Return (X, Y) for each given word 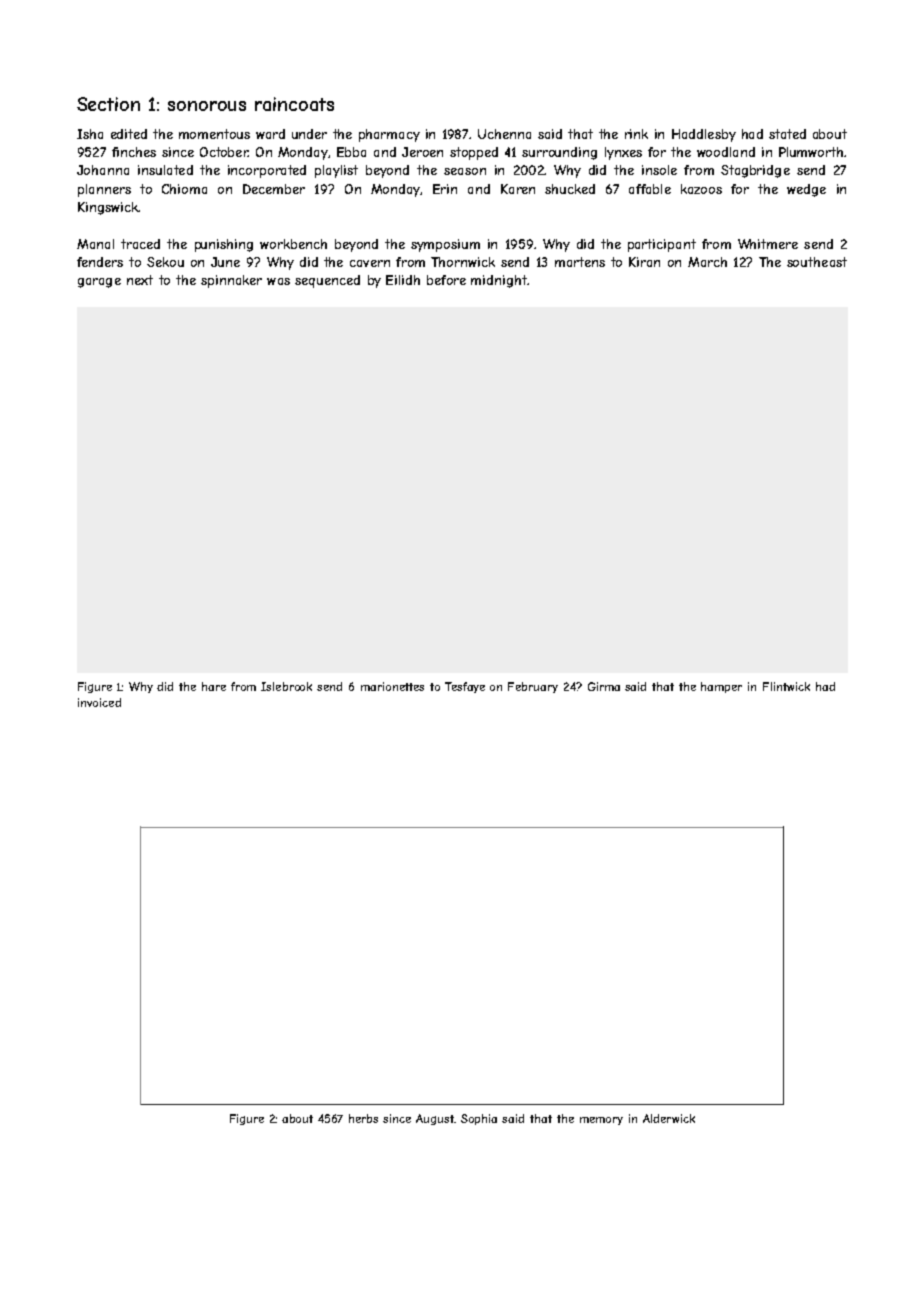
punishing (224, 245)
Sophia (479, 1119)
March (707, 262)
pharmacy (389, 135)
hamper (721, 687)
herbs (363, 1118)
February (533, 687)
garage (99, 283)
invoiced (99, 702)
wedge (806, 190)
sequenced (327, 281)
